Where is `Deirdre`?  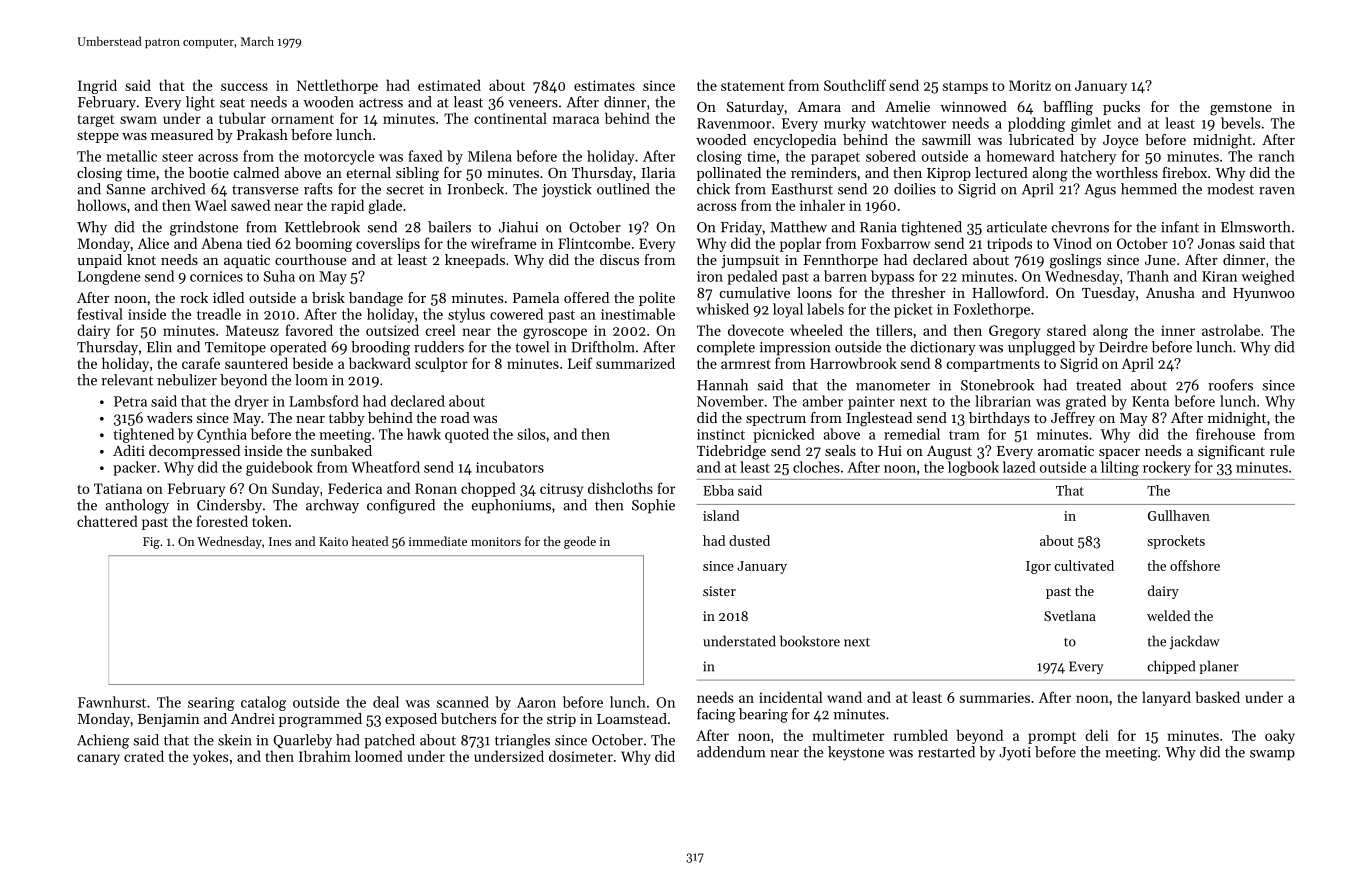 Deirdre is located at coordinates (1123, 347).
